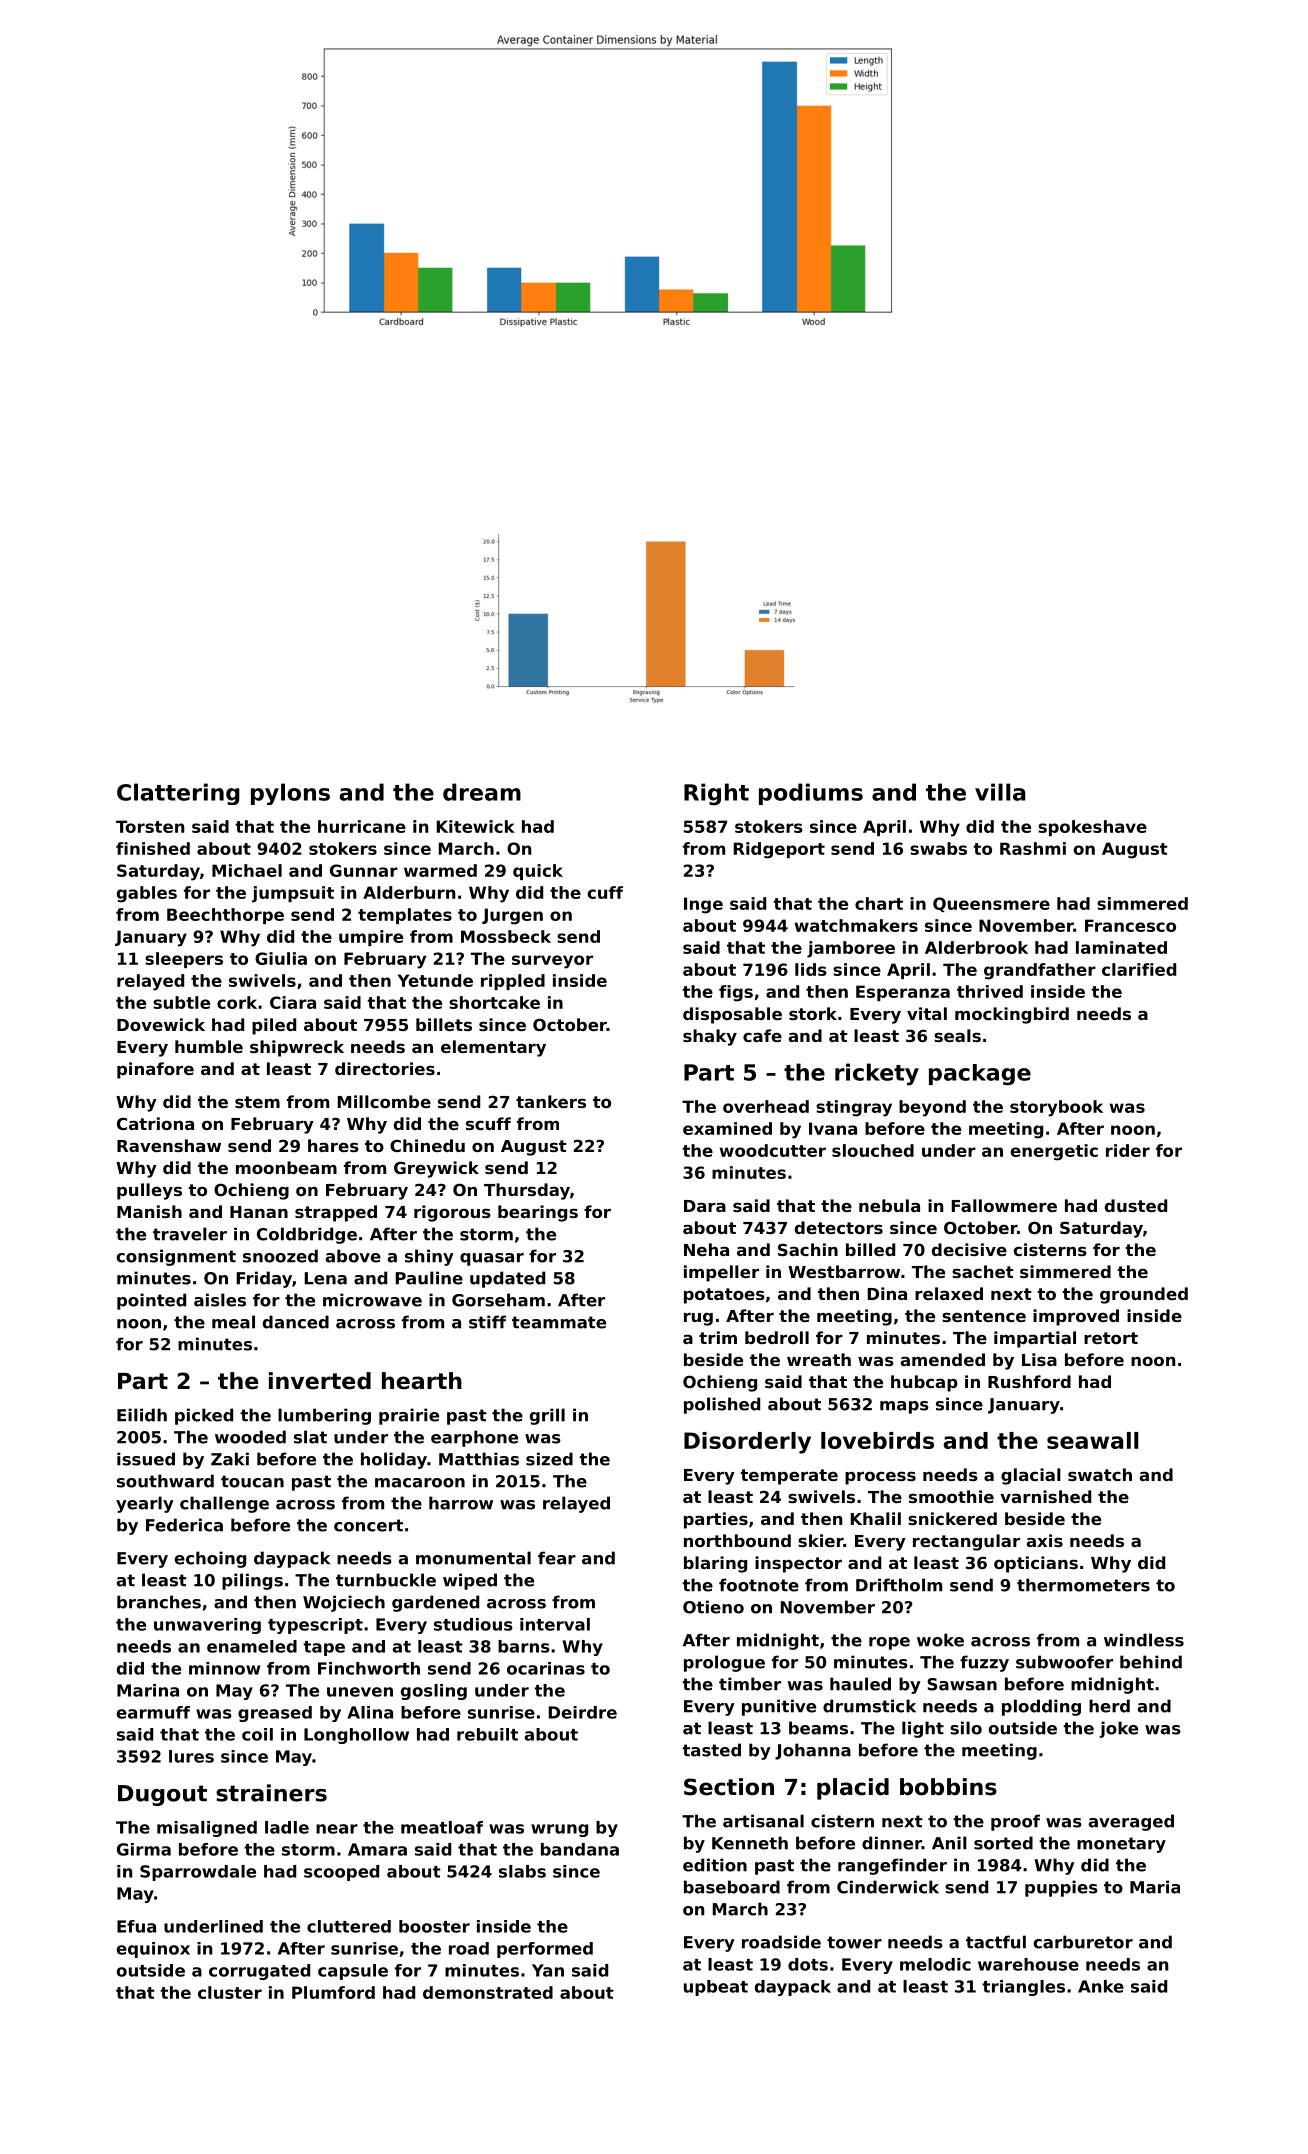 Image resolution: width=1308 pixels, height=2154 pixels. What do you see at coordinates (333, 1992) in the screenshot?
I see `Plumford` at bounding box center [333, 1992].
